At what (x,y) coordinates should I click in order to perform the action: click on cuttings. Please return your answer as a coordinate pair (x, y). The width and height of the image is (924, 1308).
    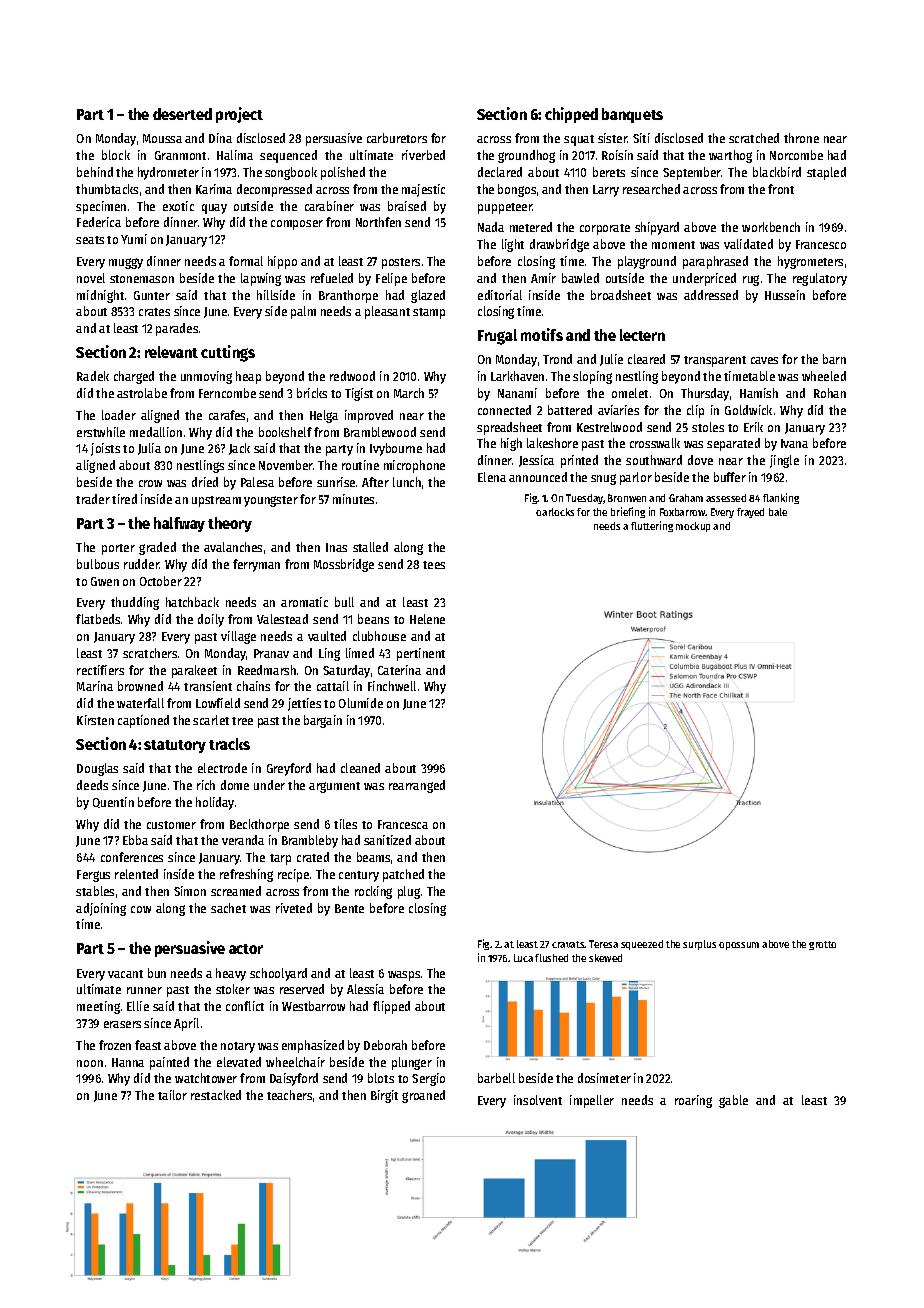
    Looking at the image, I should click on (228, 353).
